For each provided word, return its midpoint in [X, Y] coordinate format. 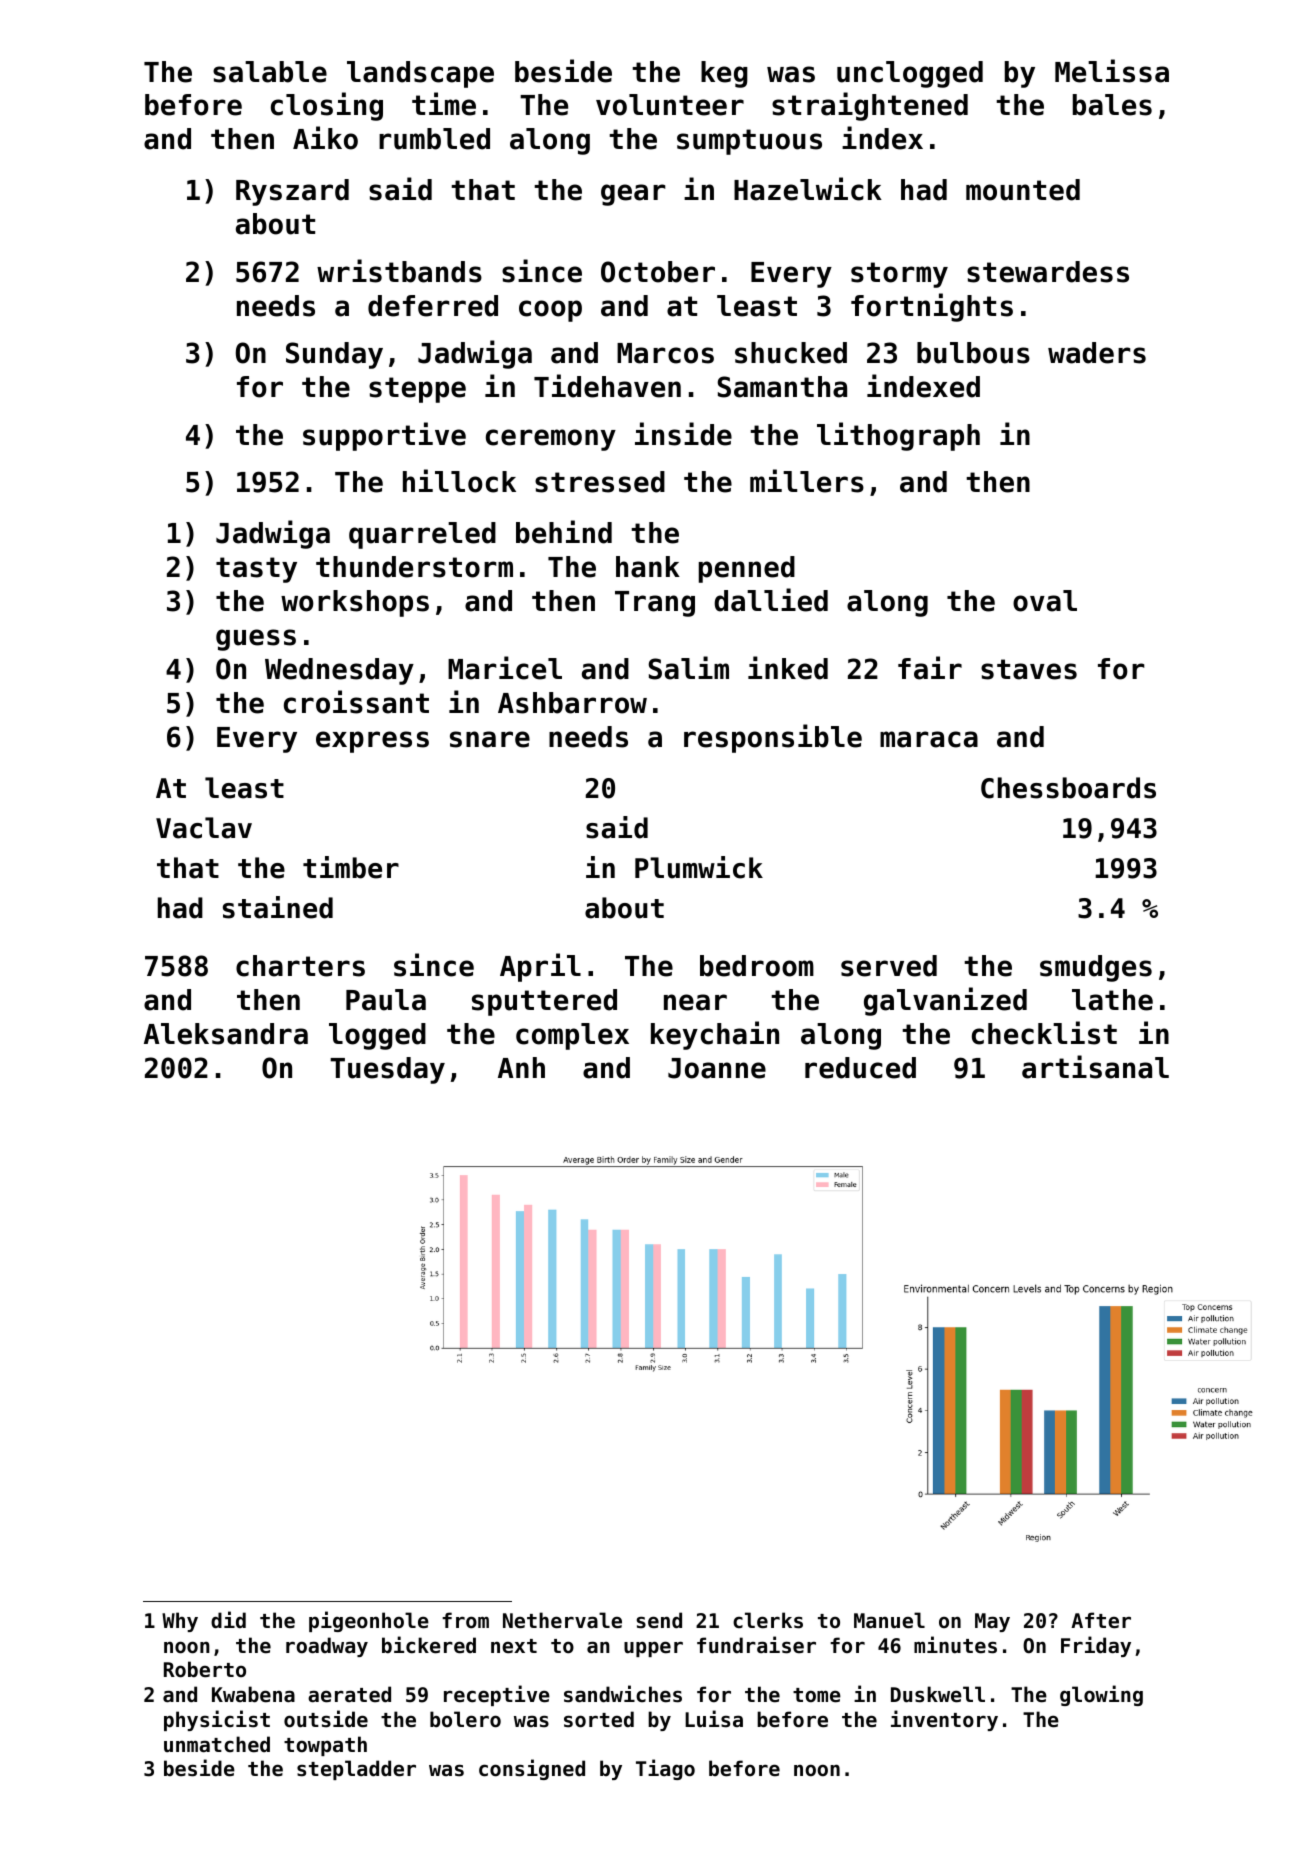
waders [1097, 353]
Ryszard [292, 192]
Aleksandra [226, 1034]
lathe [1112, 1000]
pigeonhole [369, 1621]
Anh [521, 1067]
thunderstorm [414, 567]
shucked [791, 353]
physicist [217, 1720]
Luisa [714, 1719]
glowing [1101, 1695]
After [1101, 1620]
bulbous [973, 353]
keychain [715, 1035]
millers [807, 481]
